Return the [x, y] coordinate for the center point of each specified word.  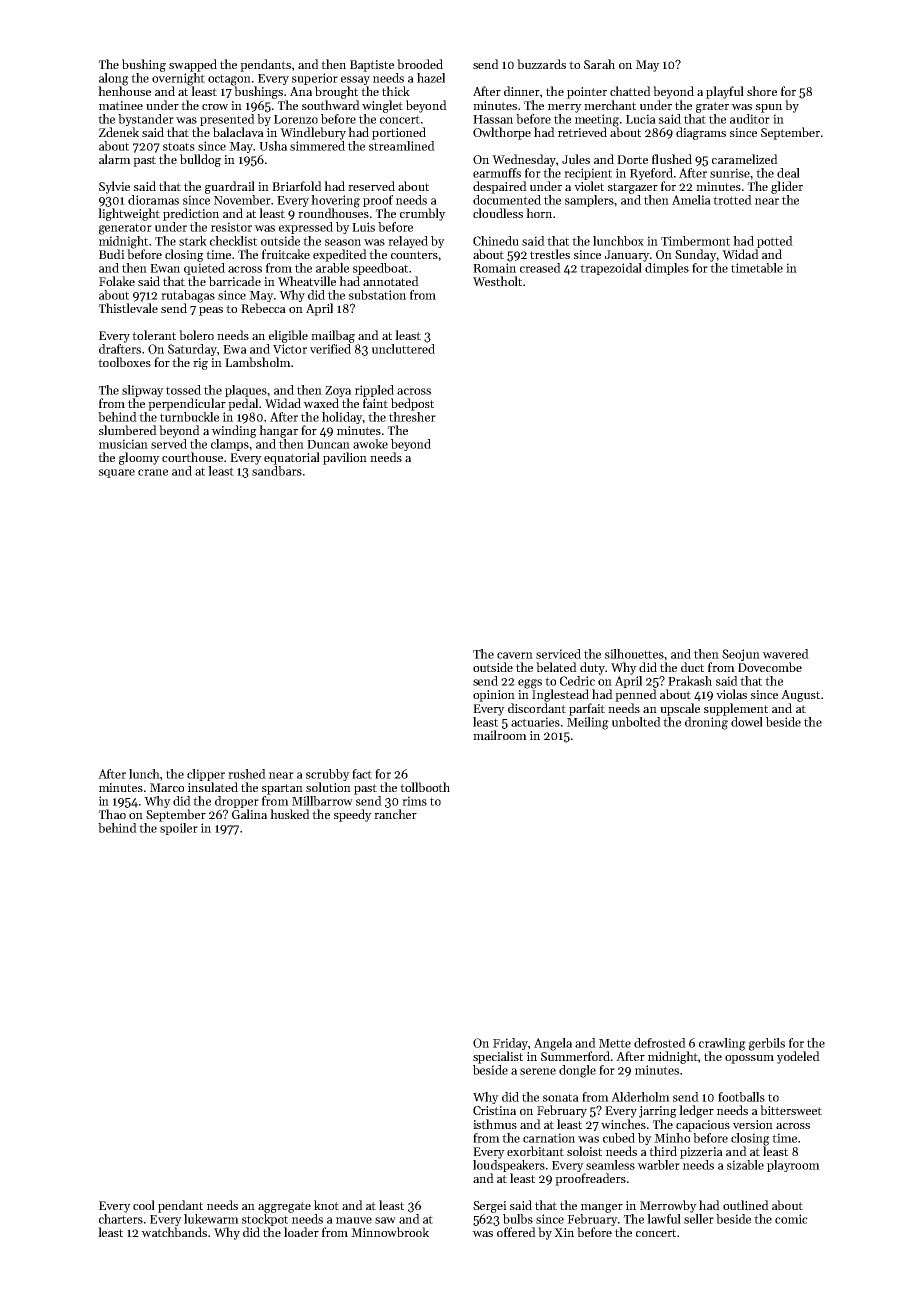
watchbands [174, 1232]
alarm [115, 159]
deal [788, 173]
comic [791, 1219]
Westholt [497, 281]
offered [516, 1232]
